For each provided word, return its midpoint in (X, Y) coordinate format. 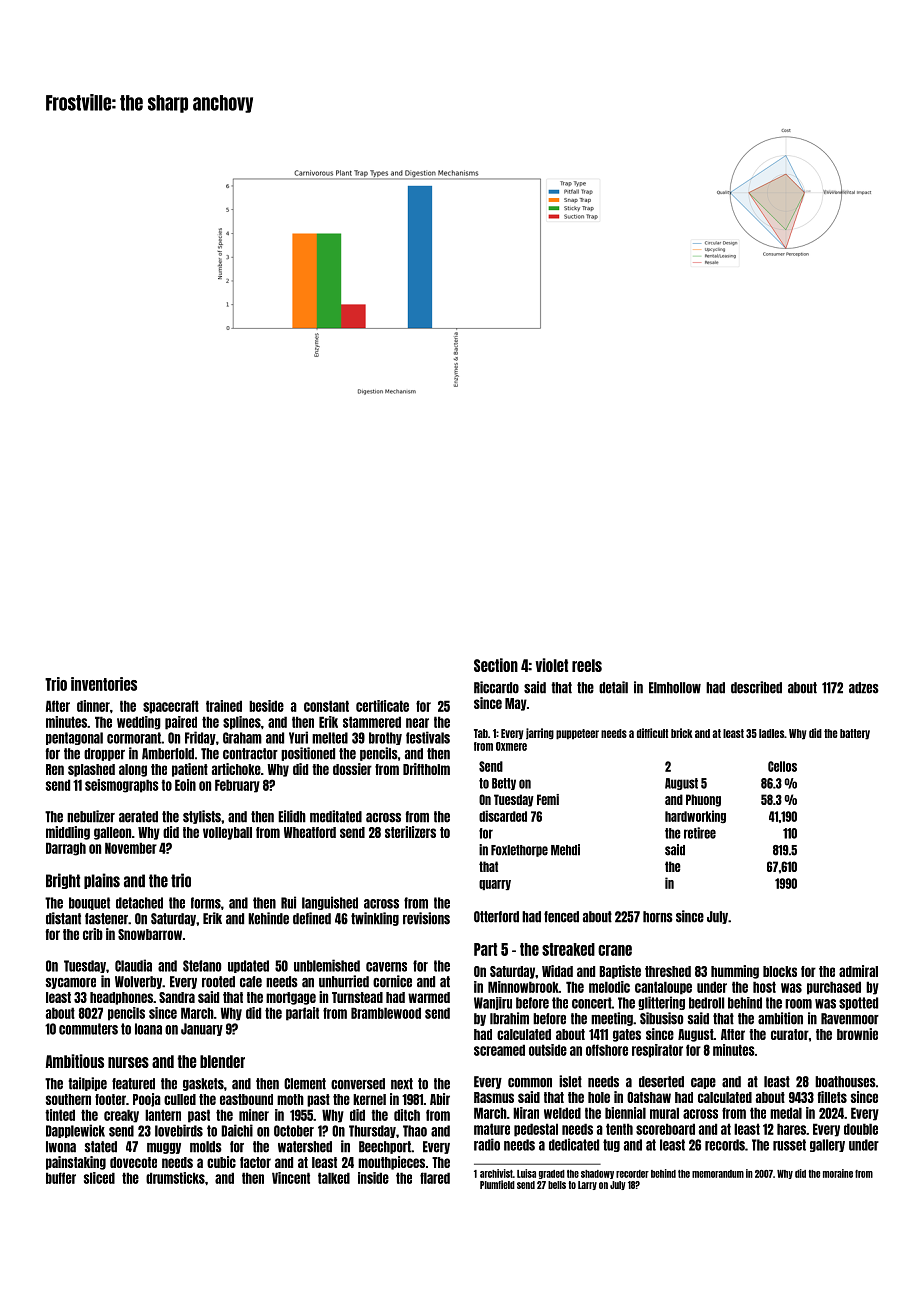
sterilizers (410, 832)
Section (496, 665)
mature (492, 1129)
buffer (61, 1178)
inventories (104, 684)
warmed (429, 997)
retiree (700, 833)
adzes (864, 688)
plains (102, 881)
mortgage (291, 998)
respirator (657, 1051)
